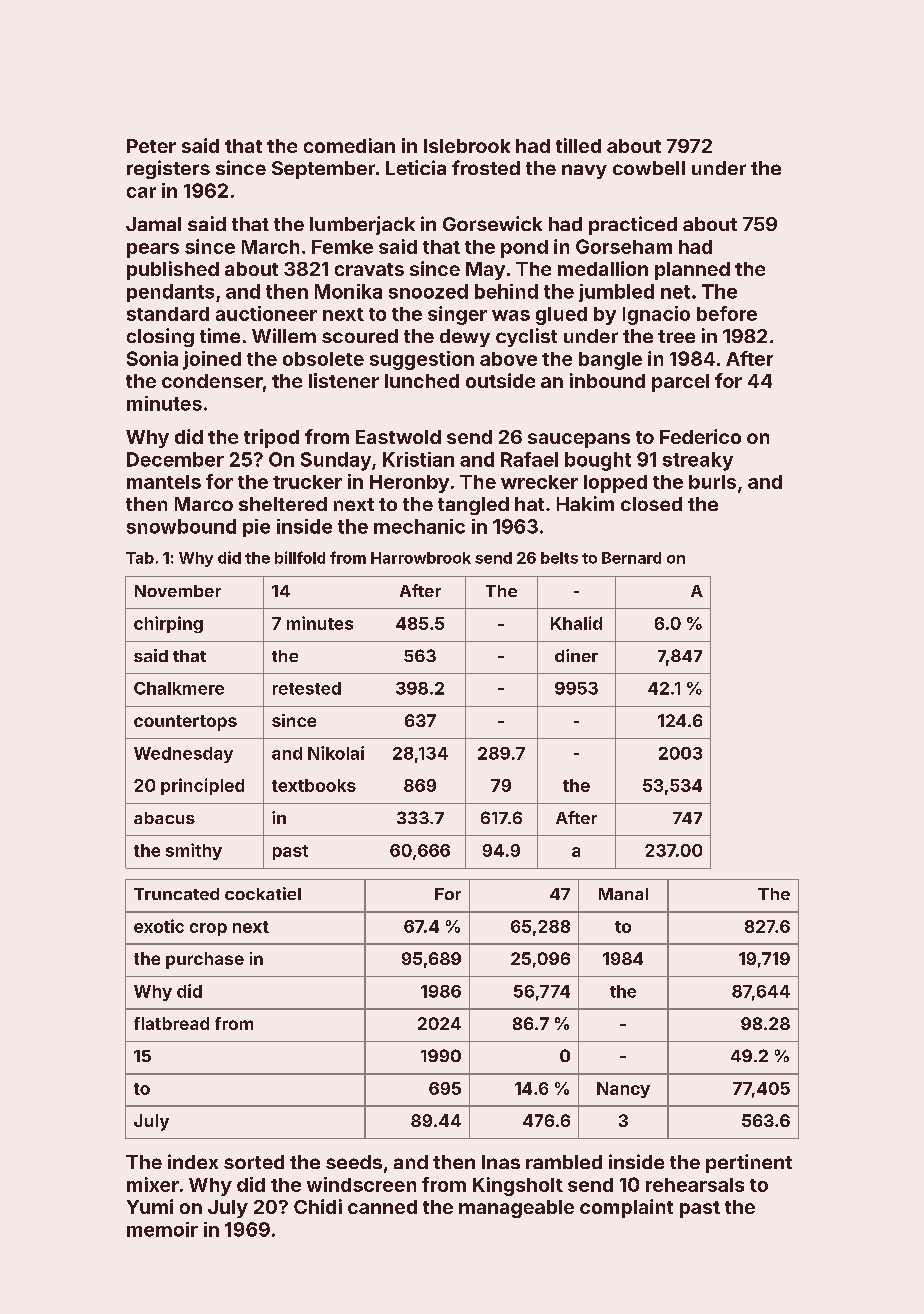  What do you see at coordinates (559, 558) in the screenshot?
I see `belts` at bounding box center [559, 558].
